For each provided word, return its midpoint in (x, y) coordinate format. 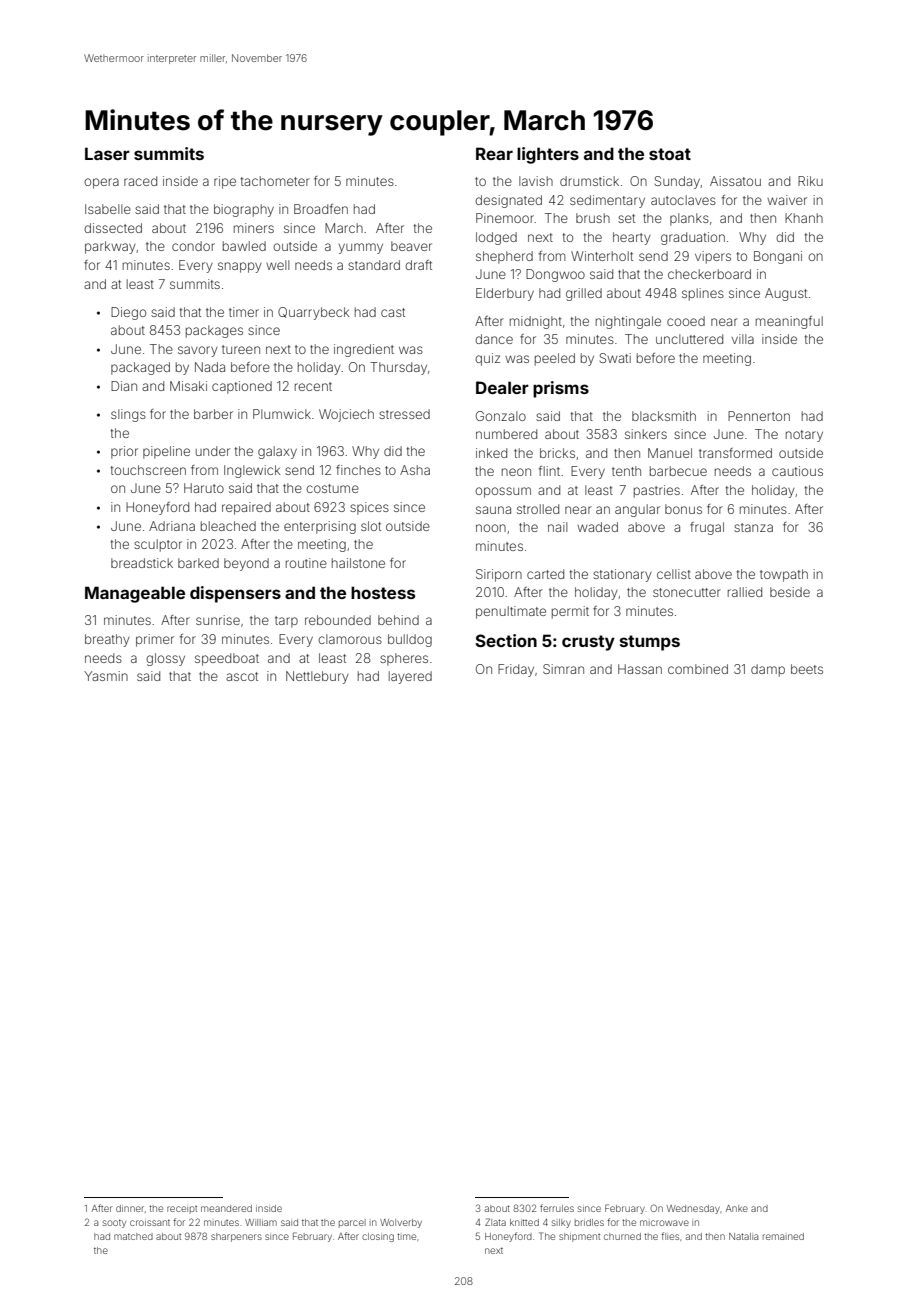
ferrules (557, 1208)
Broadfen (321, 209)
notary (804, 436)
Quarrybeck (313, 313)
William (261, 1222)
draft (418, 265)
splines (703, 294)
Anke (737, 1208)
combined (698, 669)
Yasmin (106, 676)
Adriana (172, 526)
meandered (226, 1208)
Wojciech (346, 415)
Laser (107, 153)
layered (410, 677)
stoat (670, 154)
